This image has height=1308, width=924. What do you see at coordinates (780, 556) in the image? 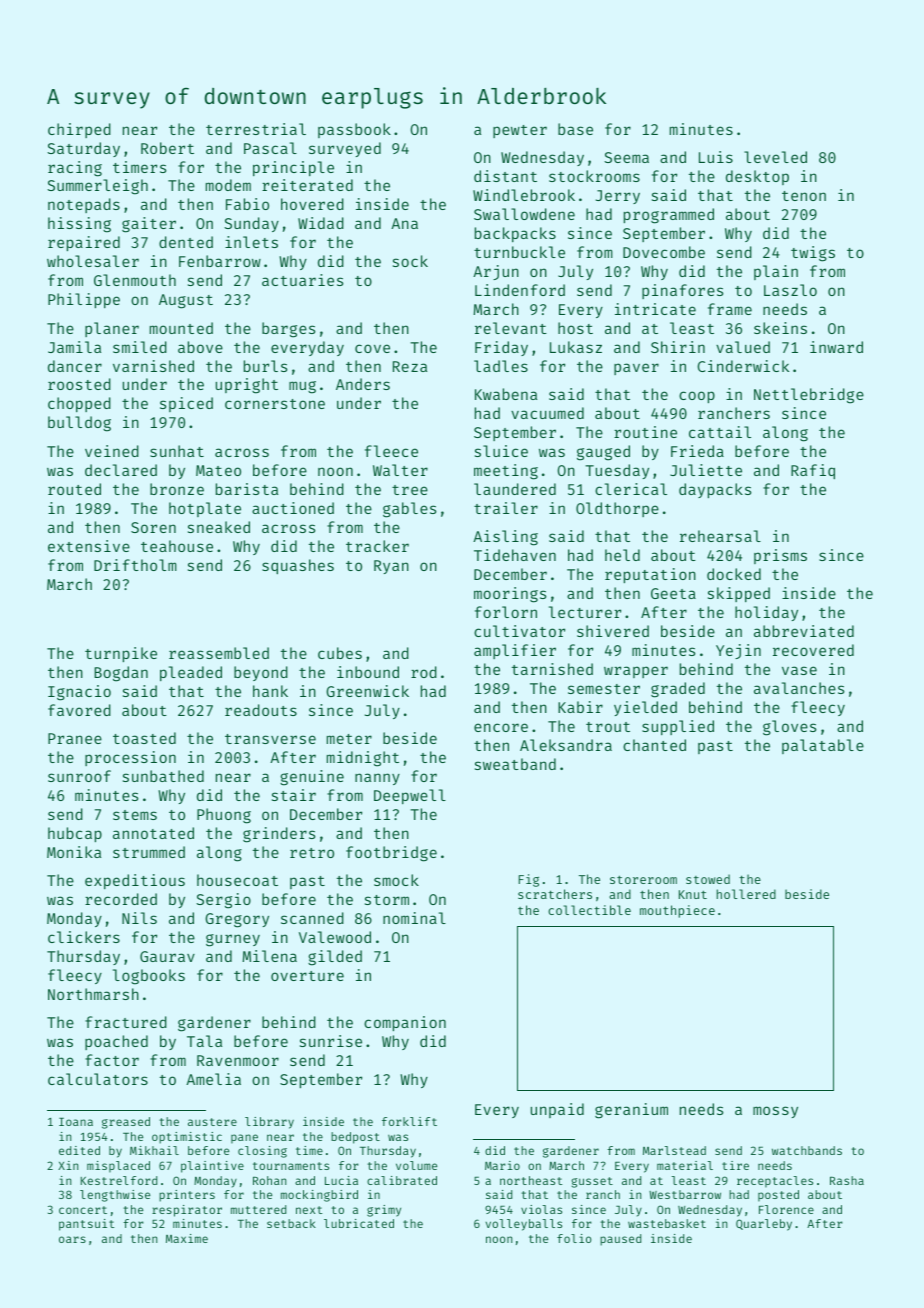
I see `prisms` at bounding box center [780, 556].
